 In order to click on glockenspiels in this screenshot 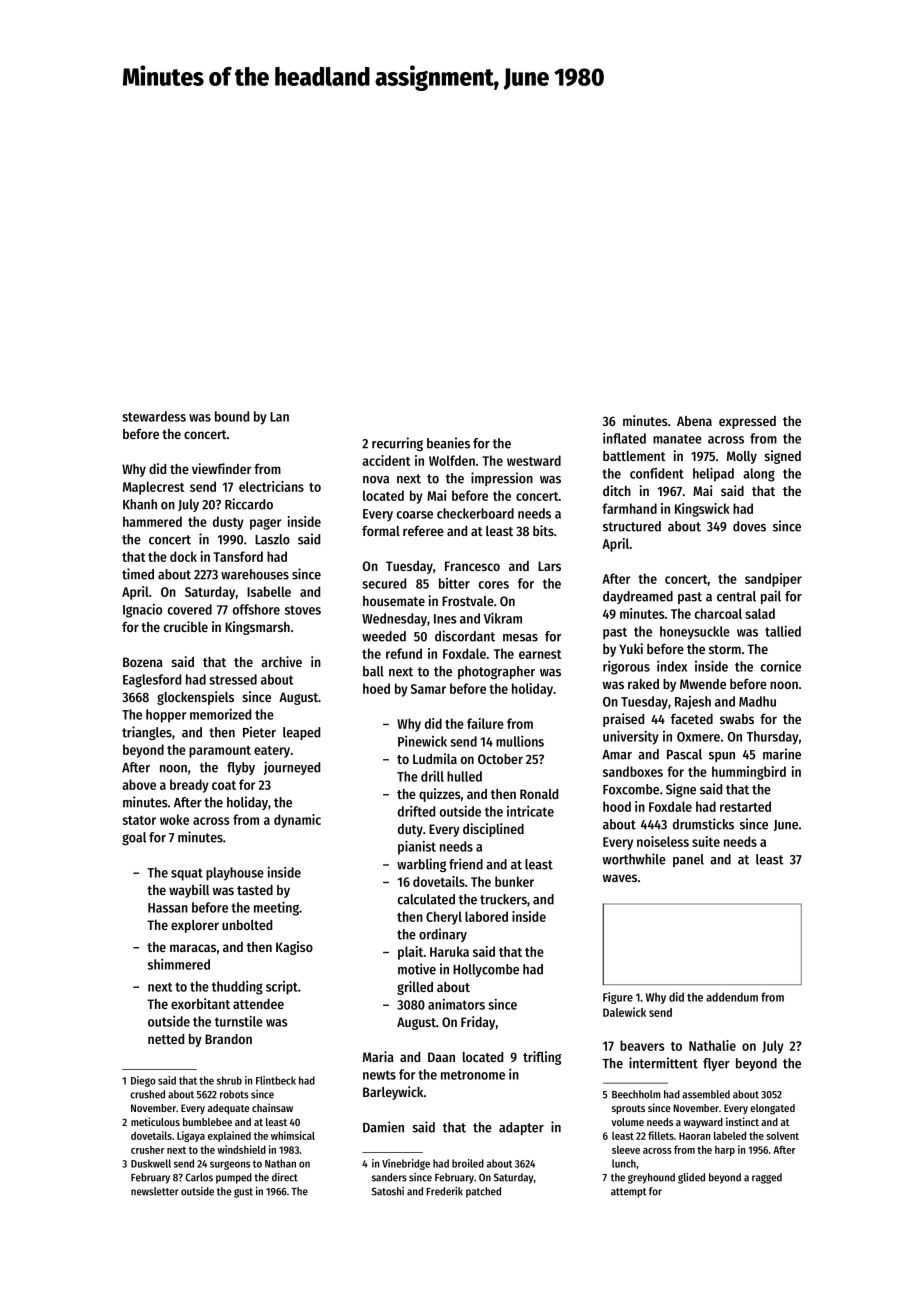, I will do `click(195, 698)`.
